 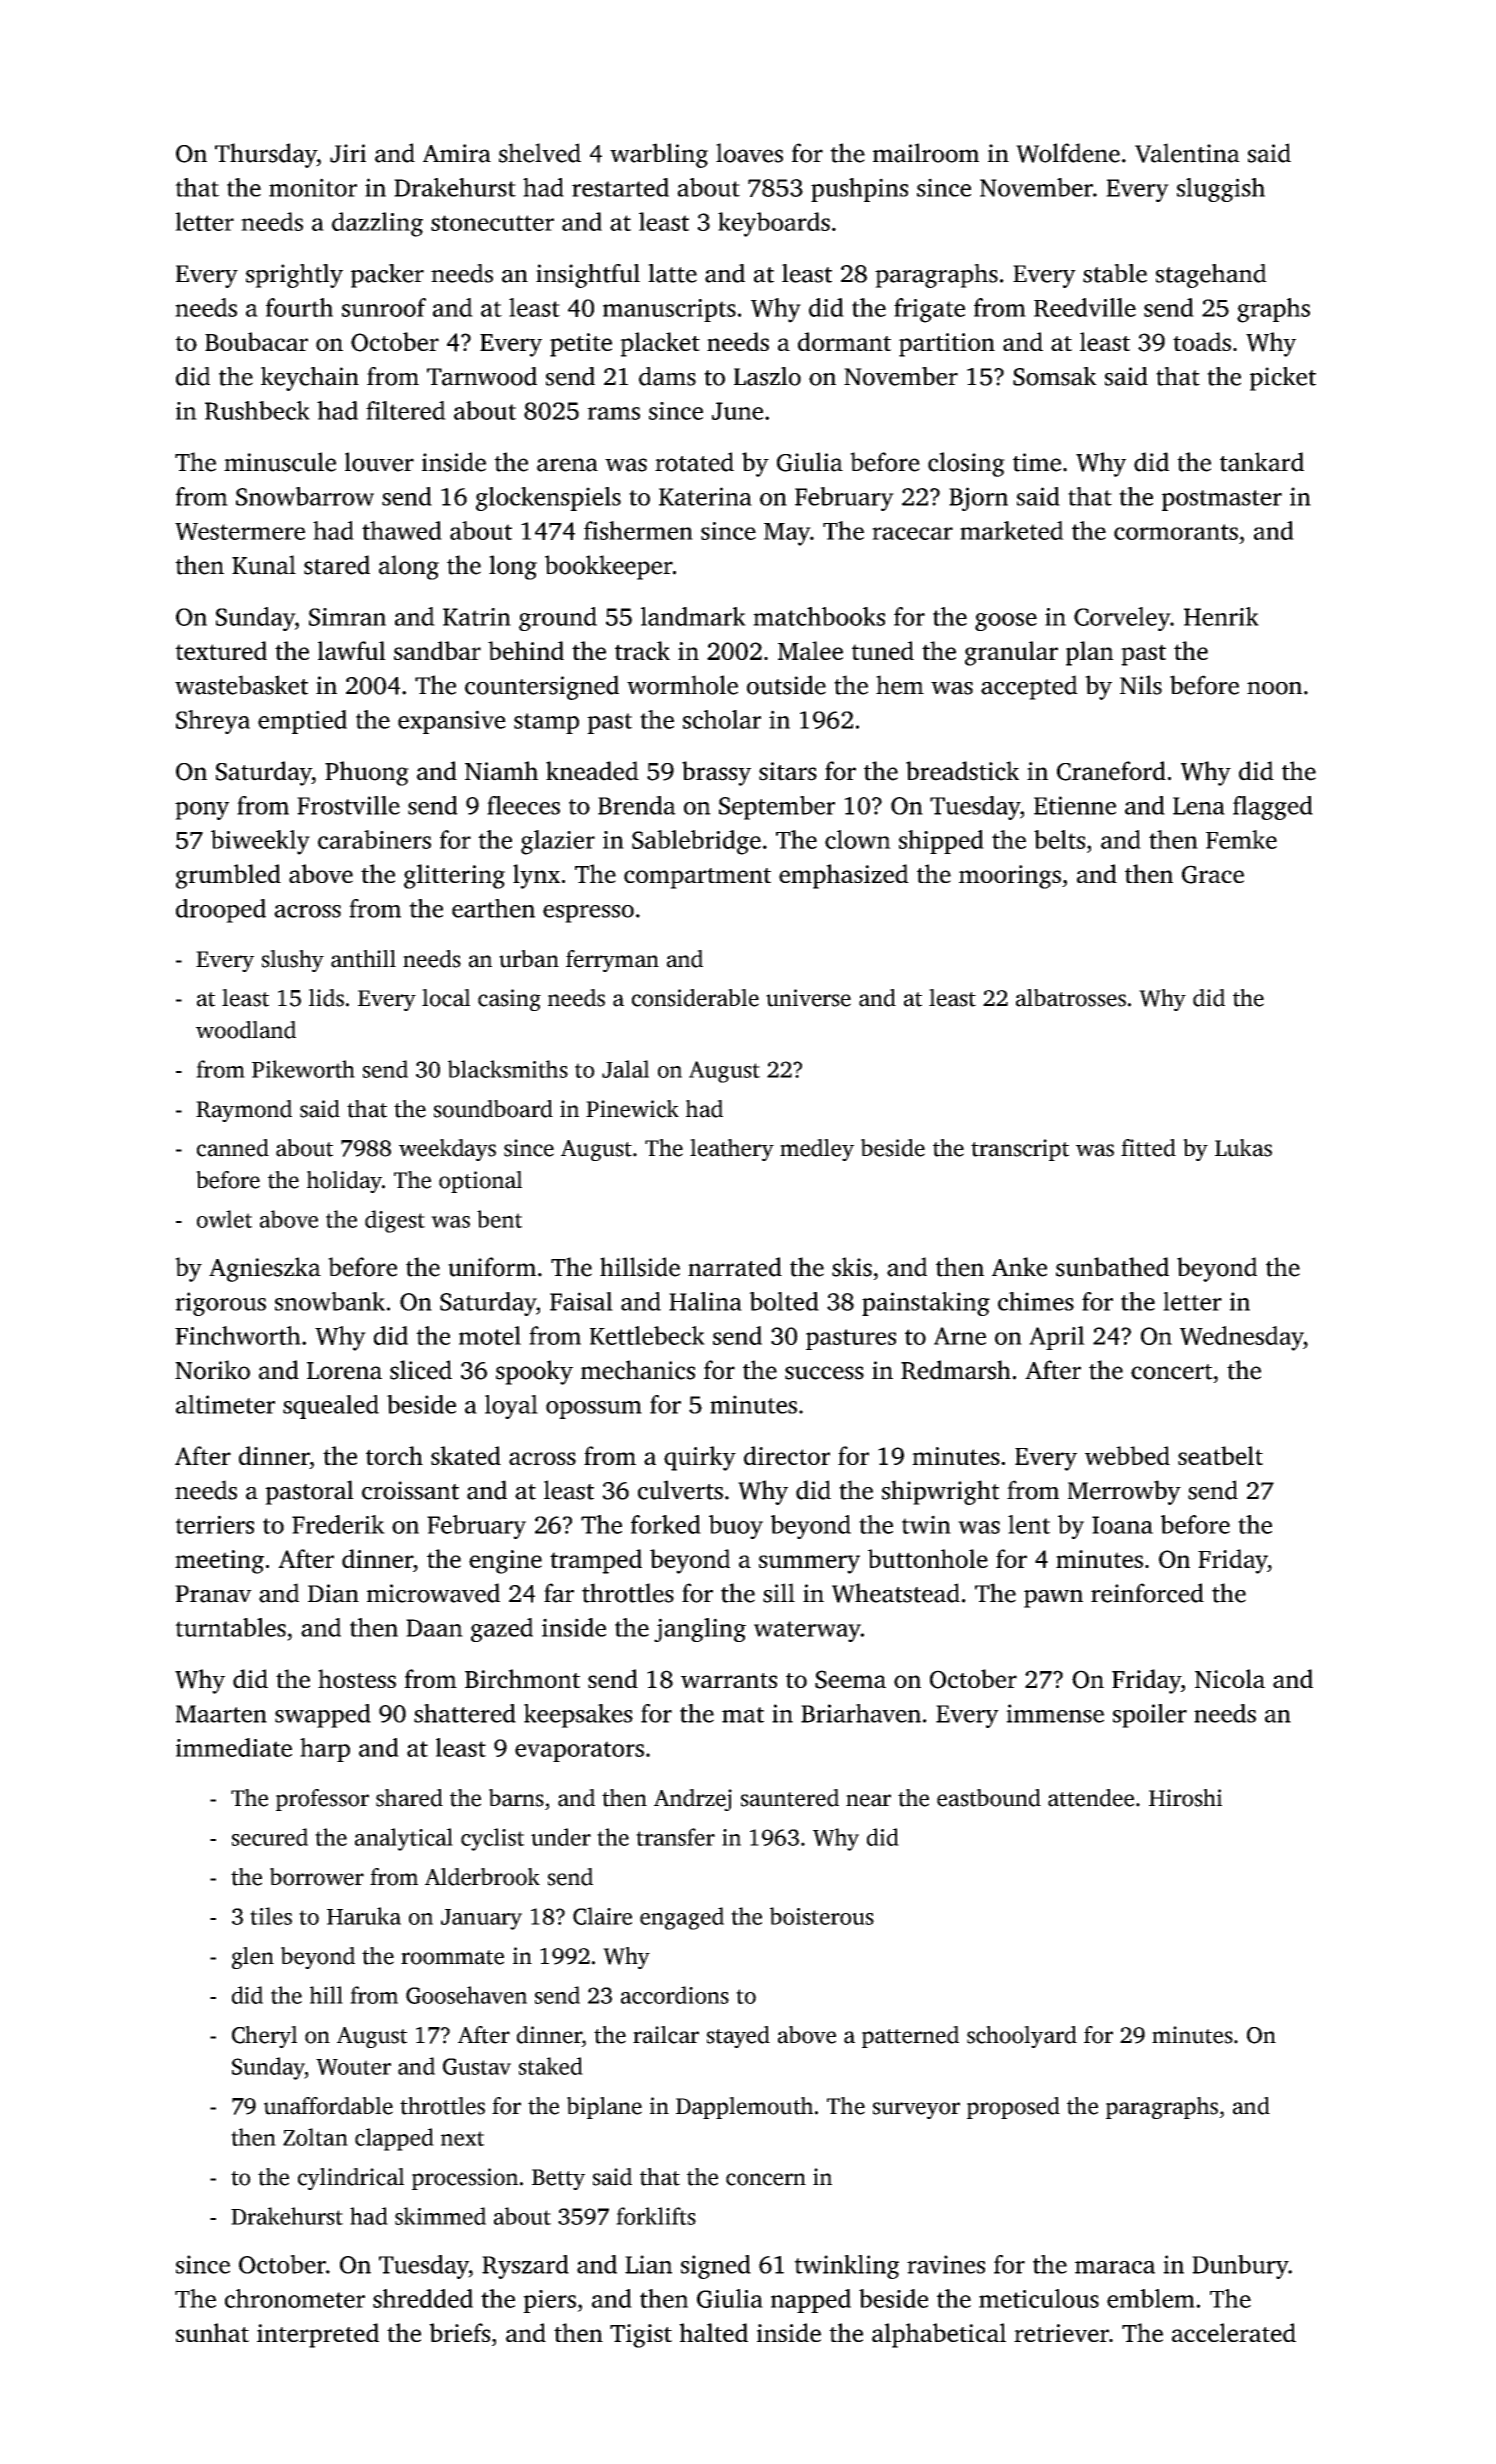 What do you see at coordinates (459, 2332) in the document?
I see `briefs` at bounding box center [459, 2332].
